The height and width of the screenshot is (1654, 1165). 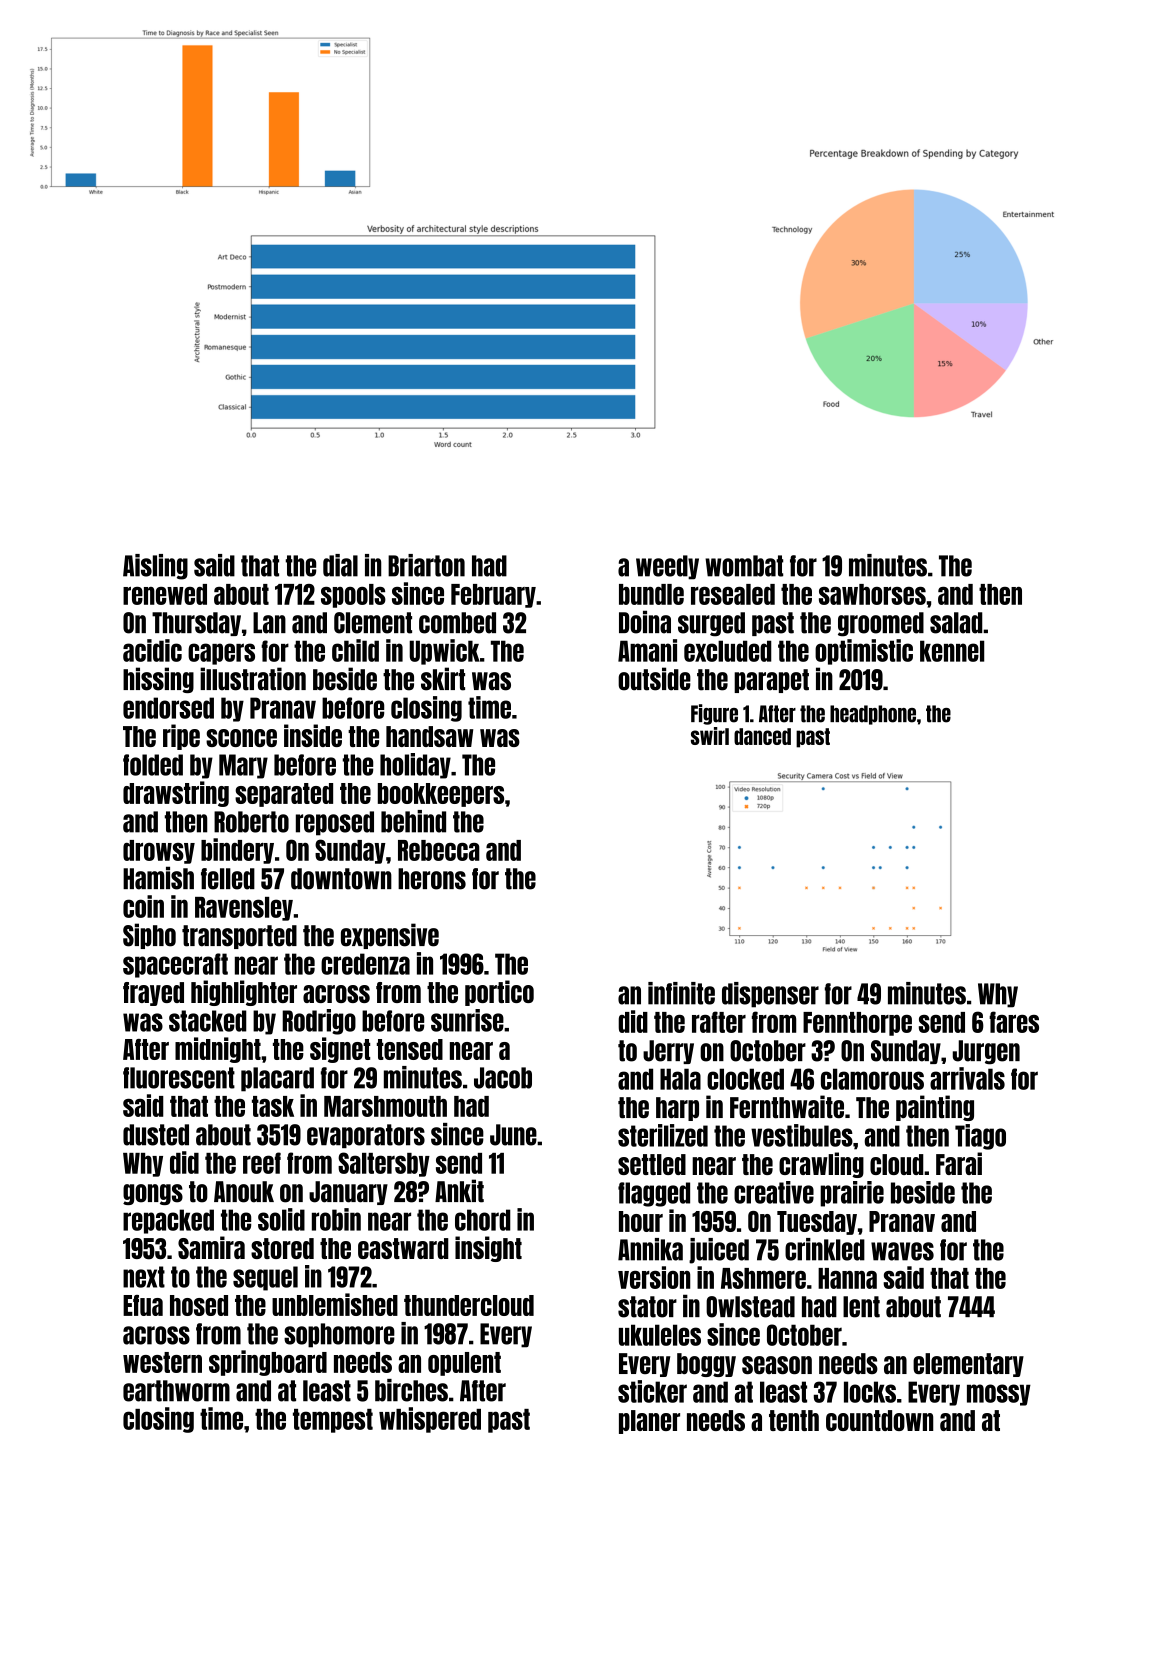 I want to click on transported, so click(x=239, y=937).
